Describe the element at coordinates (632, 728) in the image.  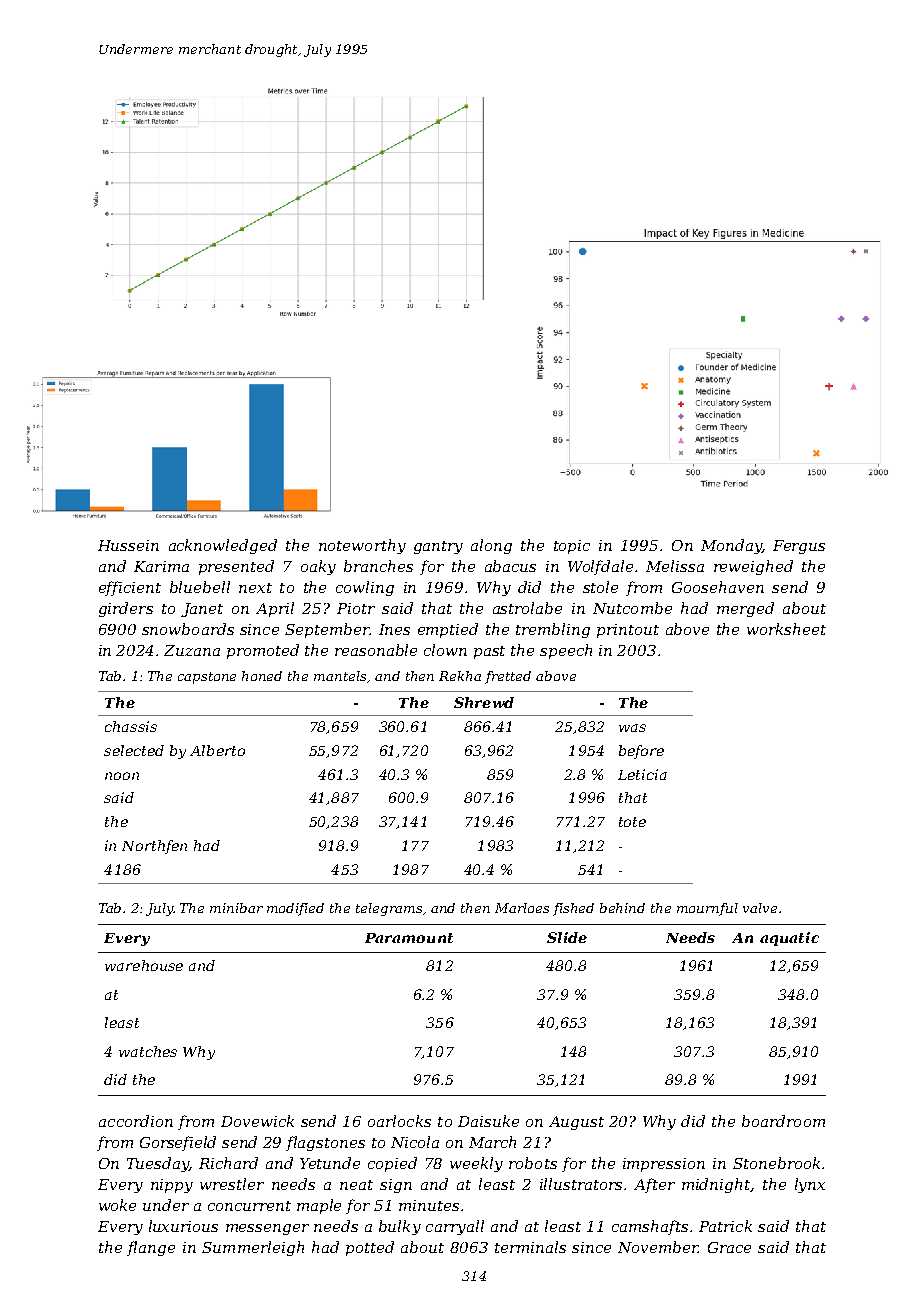
I see `was` at that location.
